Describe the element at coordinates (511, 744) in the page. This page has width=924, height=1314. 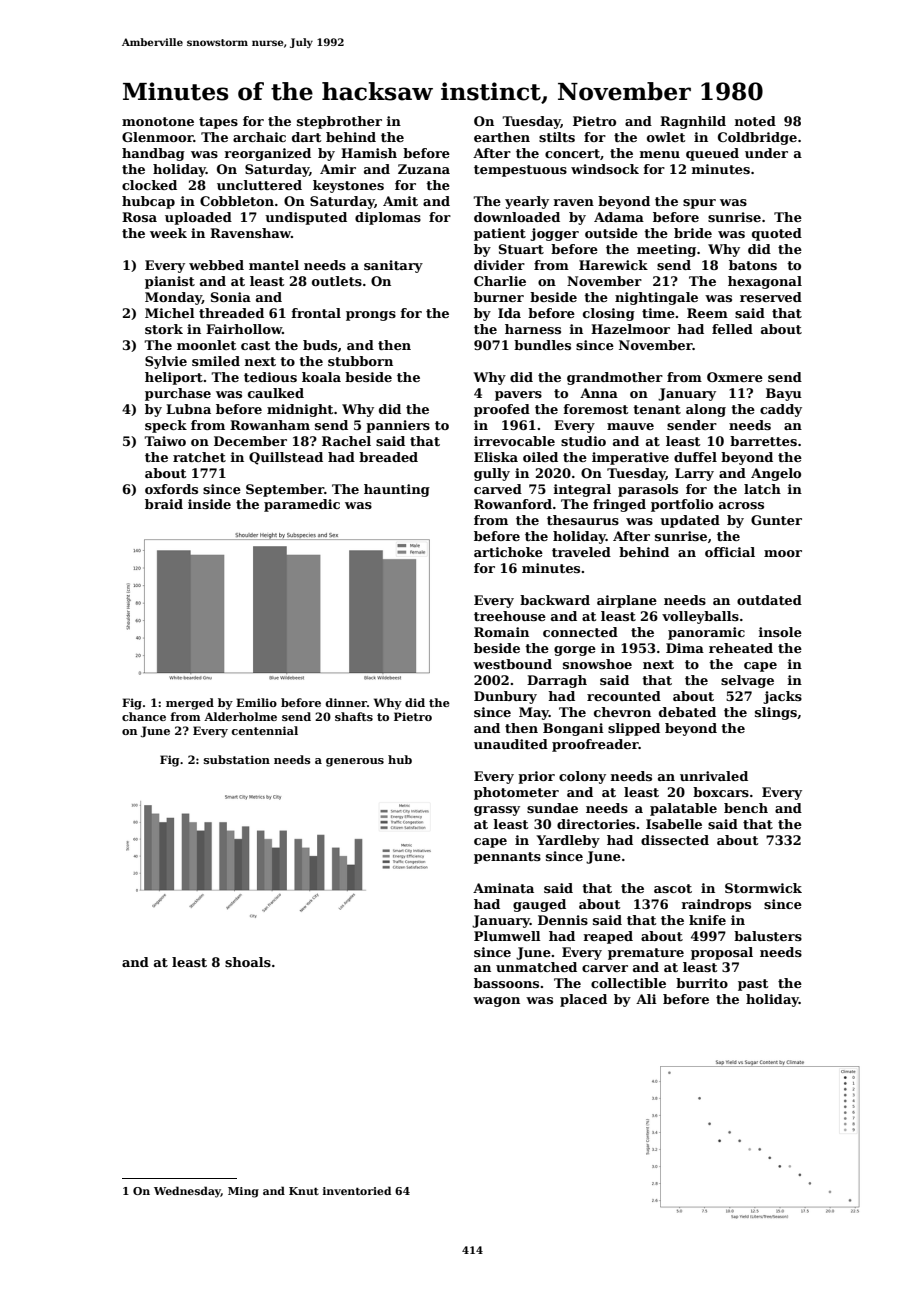
I see `unaudited` at that location.
